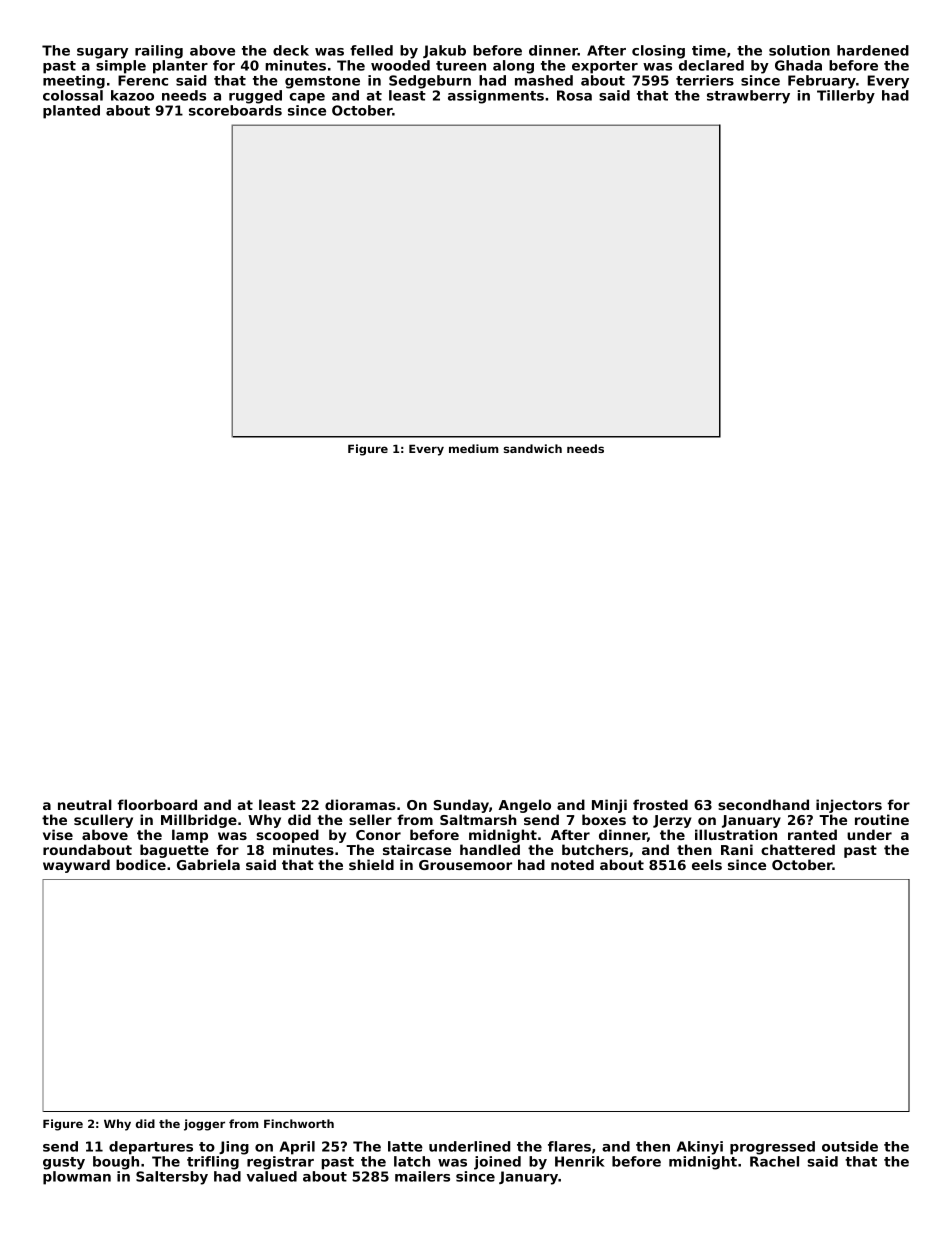 The width and height of the document is (952, 1233). What do you see at coordinates (299, 1123) in the document?
I see `Finchworth` at bounding box center [299, 1123].
